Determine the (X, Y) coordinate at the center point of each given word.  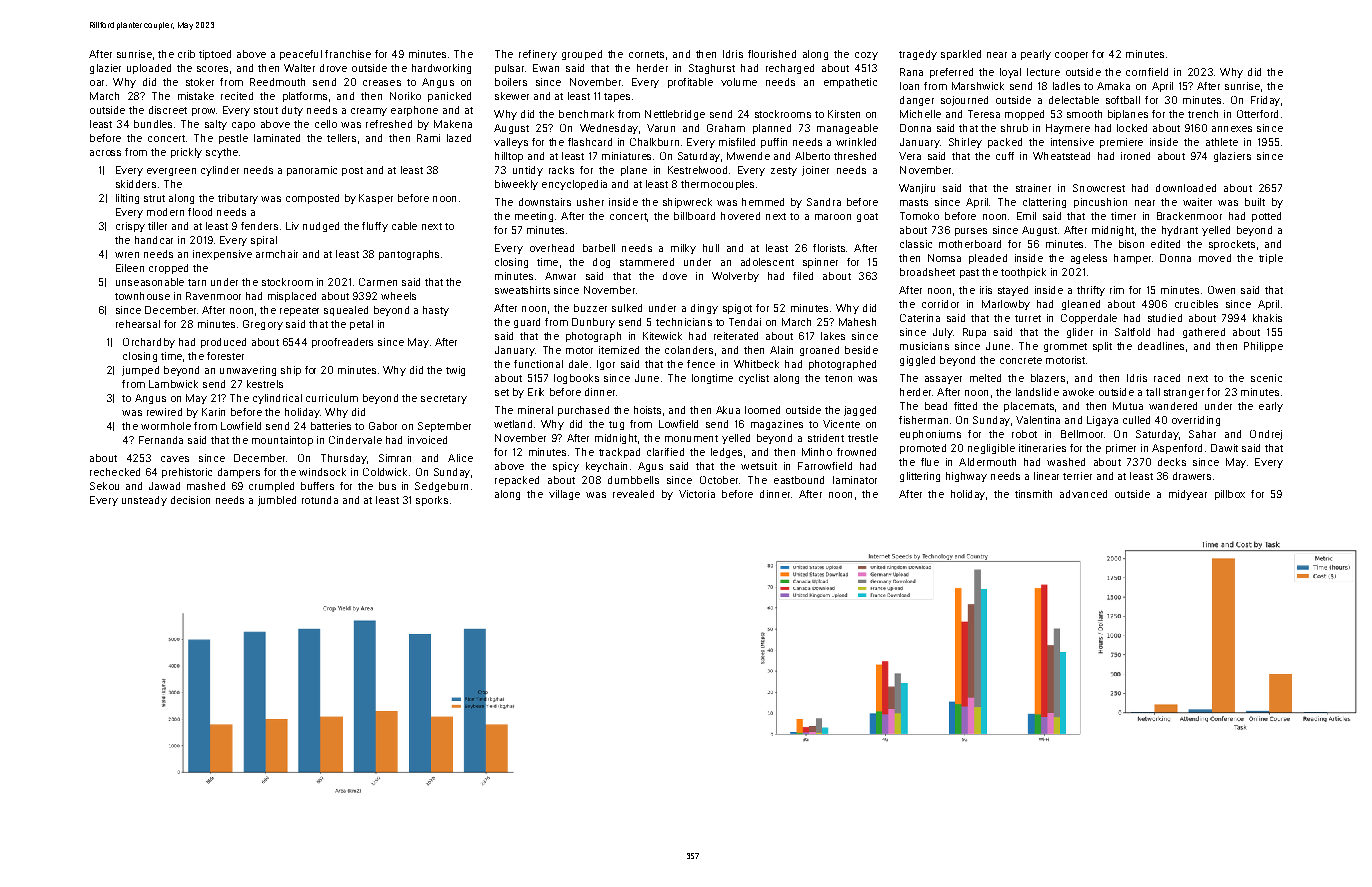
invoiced (427, 440)
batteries (331, 426)
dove (675, 276)
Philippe (1263, 347)
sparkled (961, 55)
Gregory (263, 325)
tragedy (918, 55)
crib (186, 54)
